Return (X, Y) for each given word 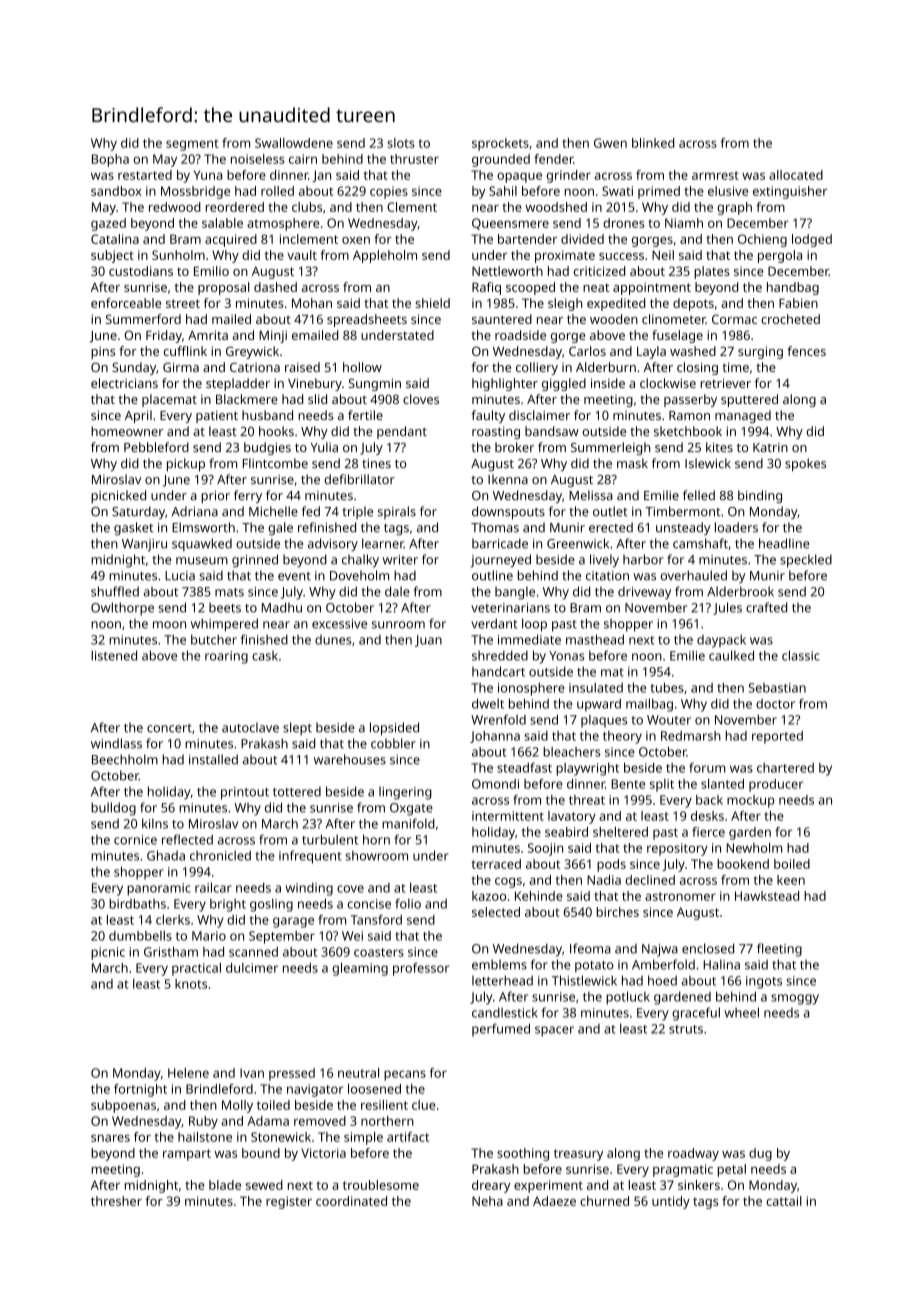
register (289, 1202)
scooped (530, 288)
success (621, 256)
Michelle (273, 511)
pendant (402, 432)
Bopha (110, 160)
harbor (643, 559)
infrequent (310, 857)
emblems (499, 964)
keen (791, 880)
